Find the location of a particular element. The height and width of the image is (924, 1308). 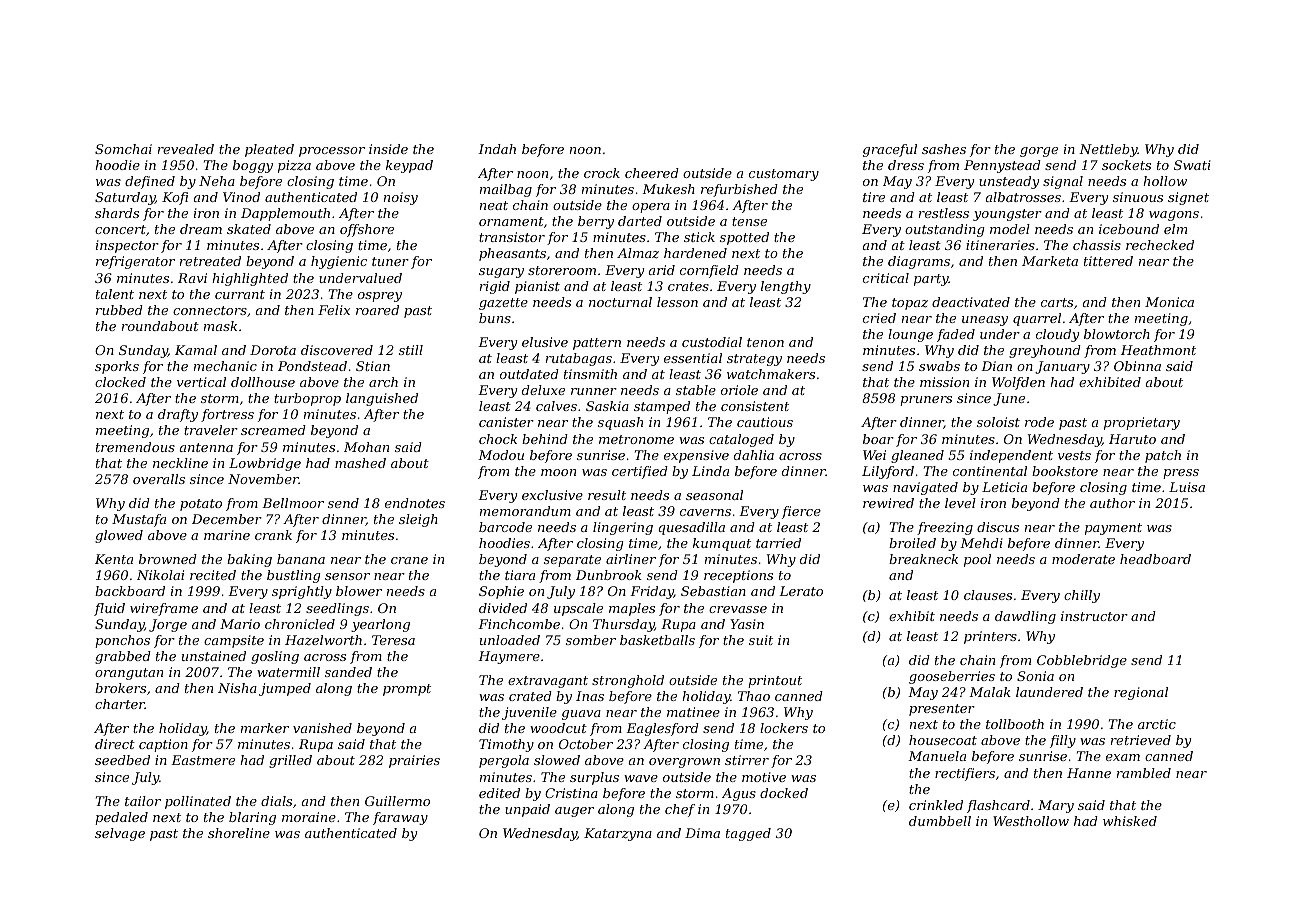

Kofi is located at coordinates (175, 198).
